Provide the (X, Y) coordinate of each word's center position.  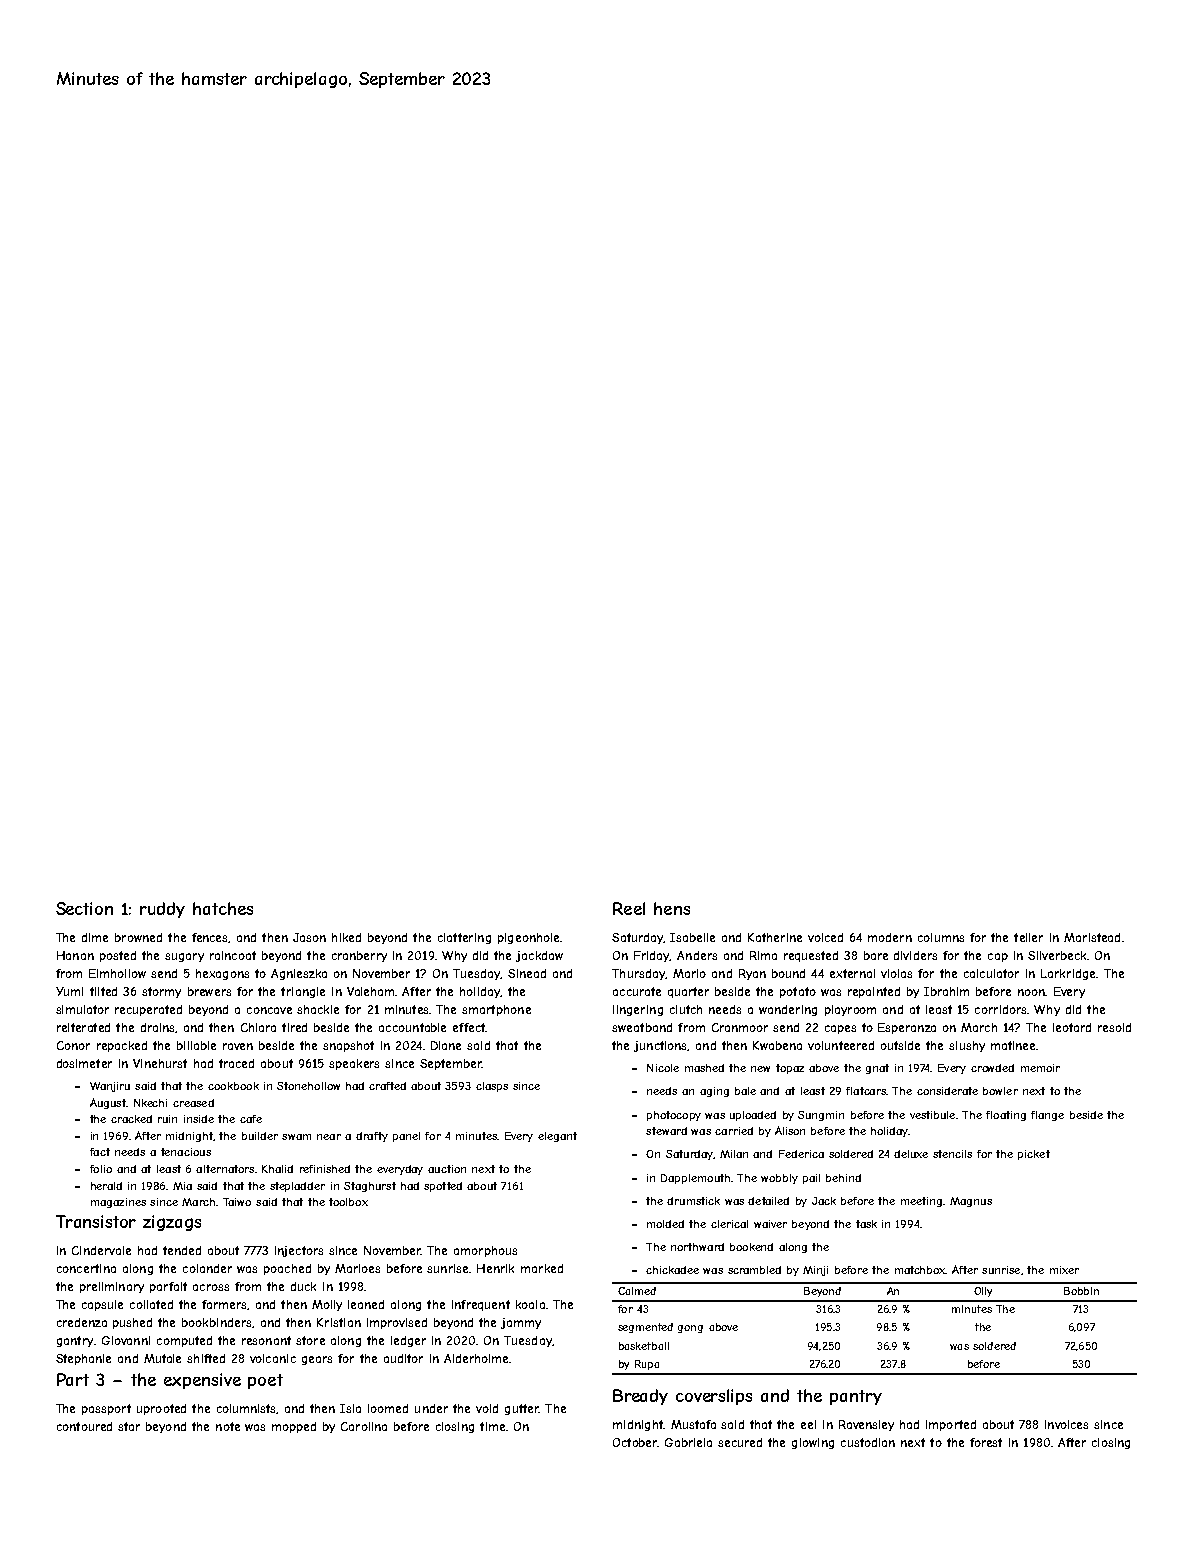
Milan (734, 1154)
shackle (318, 1009)
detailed (768, 1201)
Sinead (527, 973)
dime (95, 937)
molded (665, 1224)
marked (542, 1268)
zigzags (172, 1223)
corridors (1001, 1009)
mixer (1064, 1270)
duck (303, 1286)
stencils (952, 1154)
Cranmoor (740, 1027)
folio (101, 1169)
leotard (1072, 1027)
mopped (294, 1427)
